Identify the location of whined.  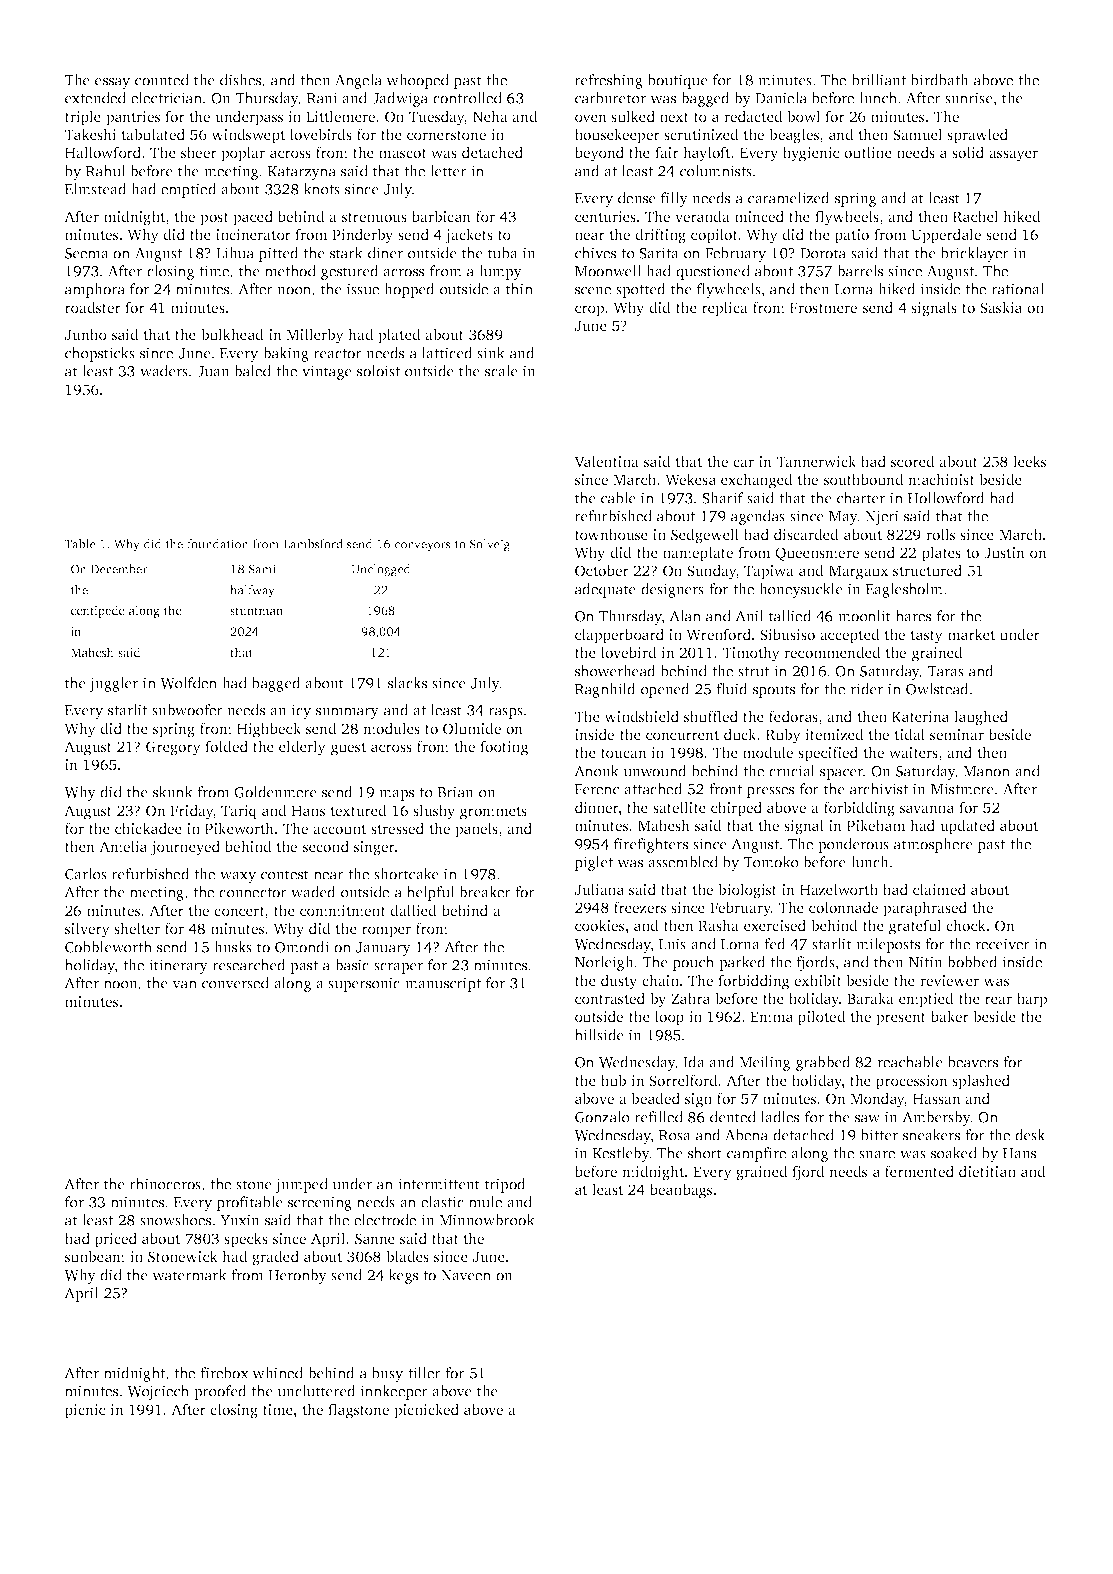
(277, 1373).
